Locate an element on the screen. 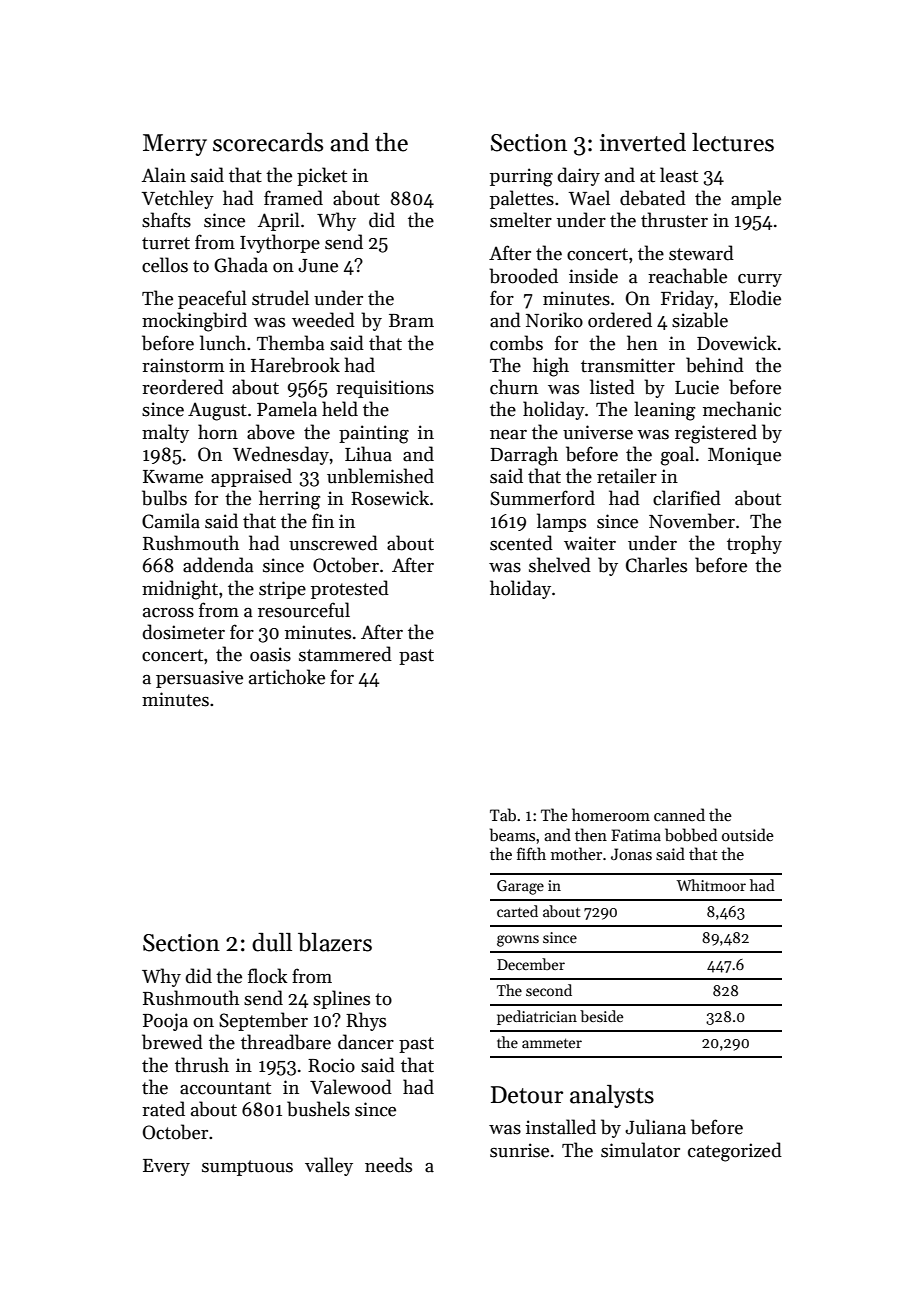  shelved is located at coordinates (560, 565).
